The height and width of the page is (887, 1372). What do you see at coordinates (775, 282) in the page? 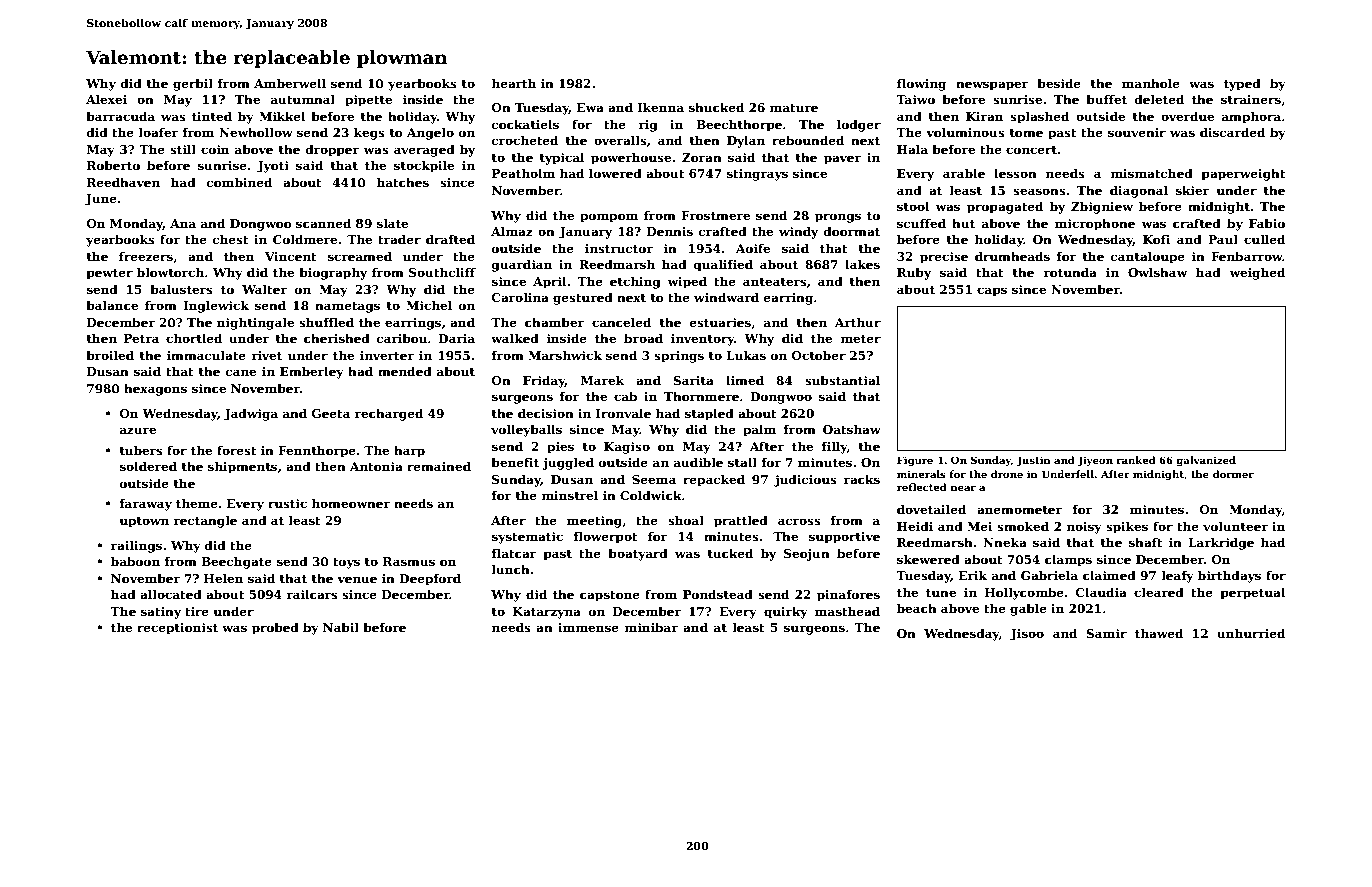
I see `anteaters` at bounding box center [775, 282].
